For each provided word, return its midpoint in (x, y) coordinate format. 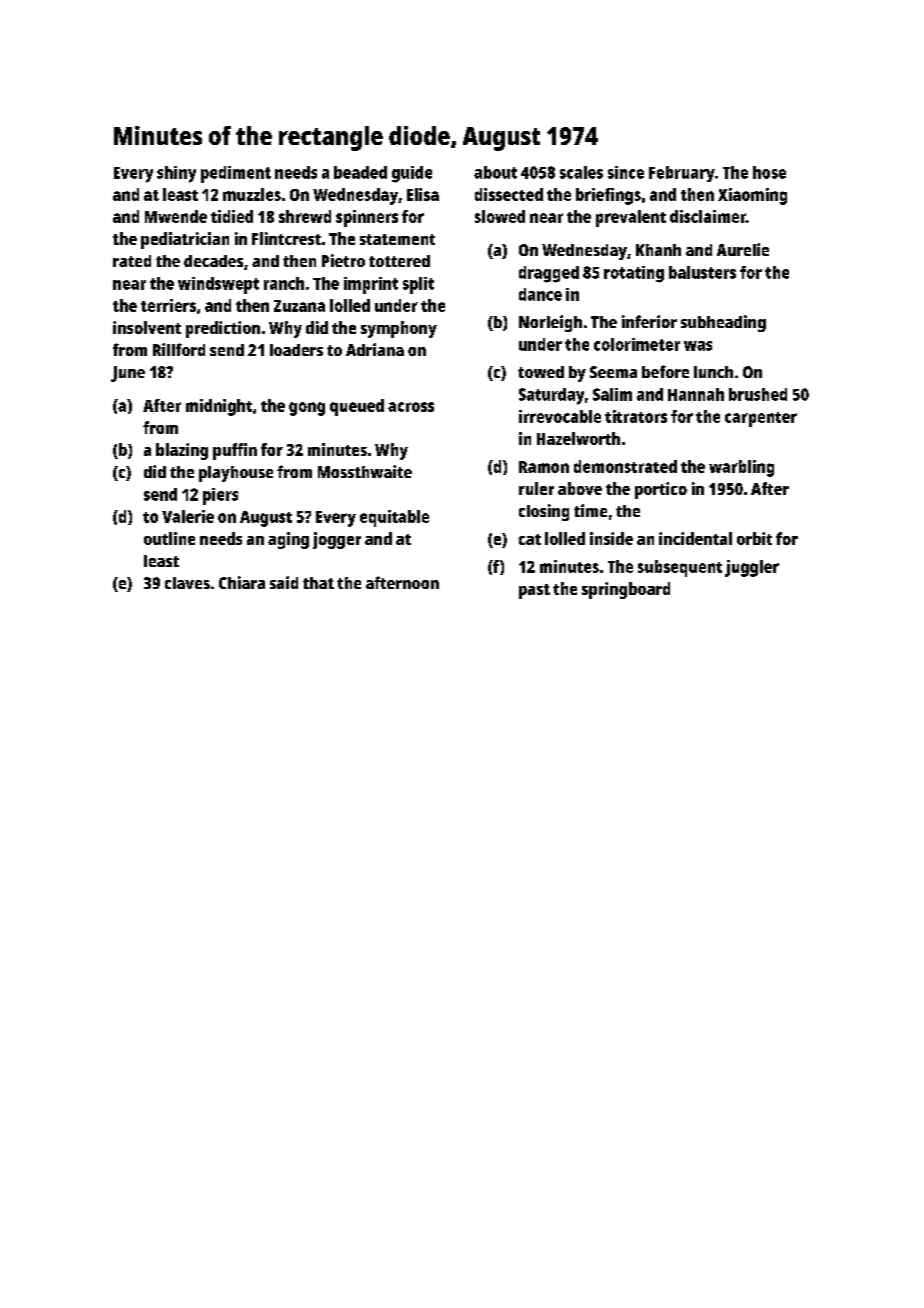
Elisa (423, 194)
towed (541, 372)
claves (187, 583)
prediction (223, 329)
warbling (741, 468)
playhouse (236, 474)
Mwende (176, 216)
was (698, 346)
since (626, 172)
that (318, 583)
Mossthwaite (365, 471)
